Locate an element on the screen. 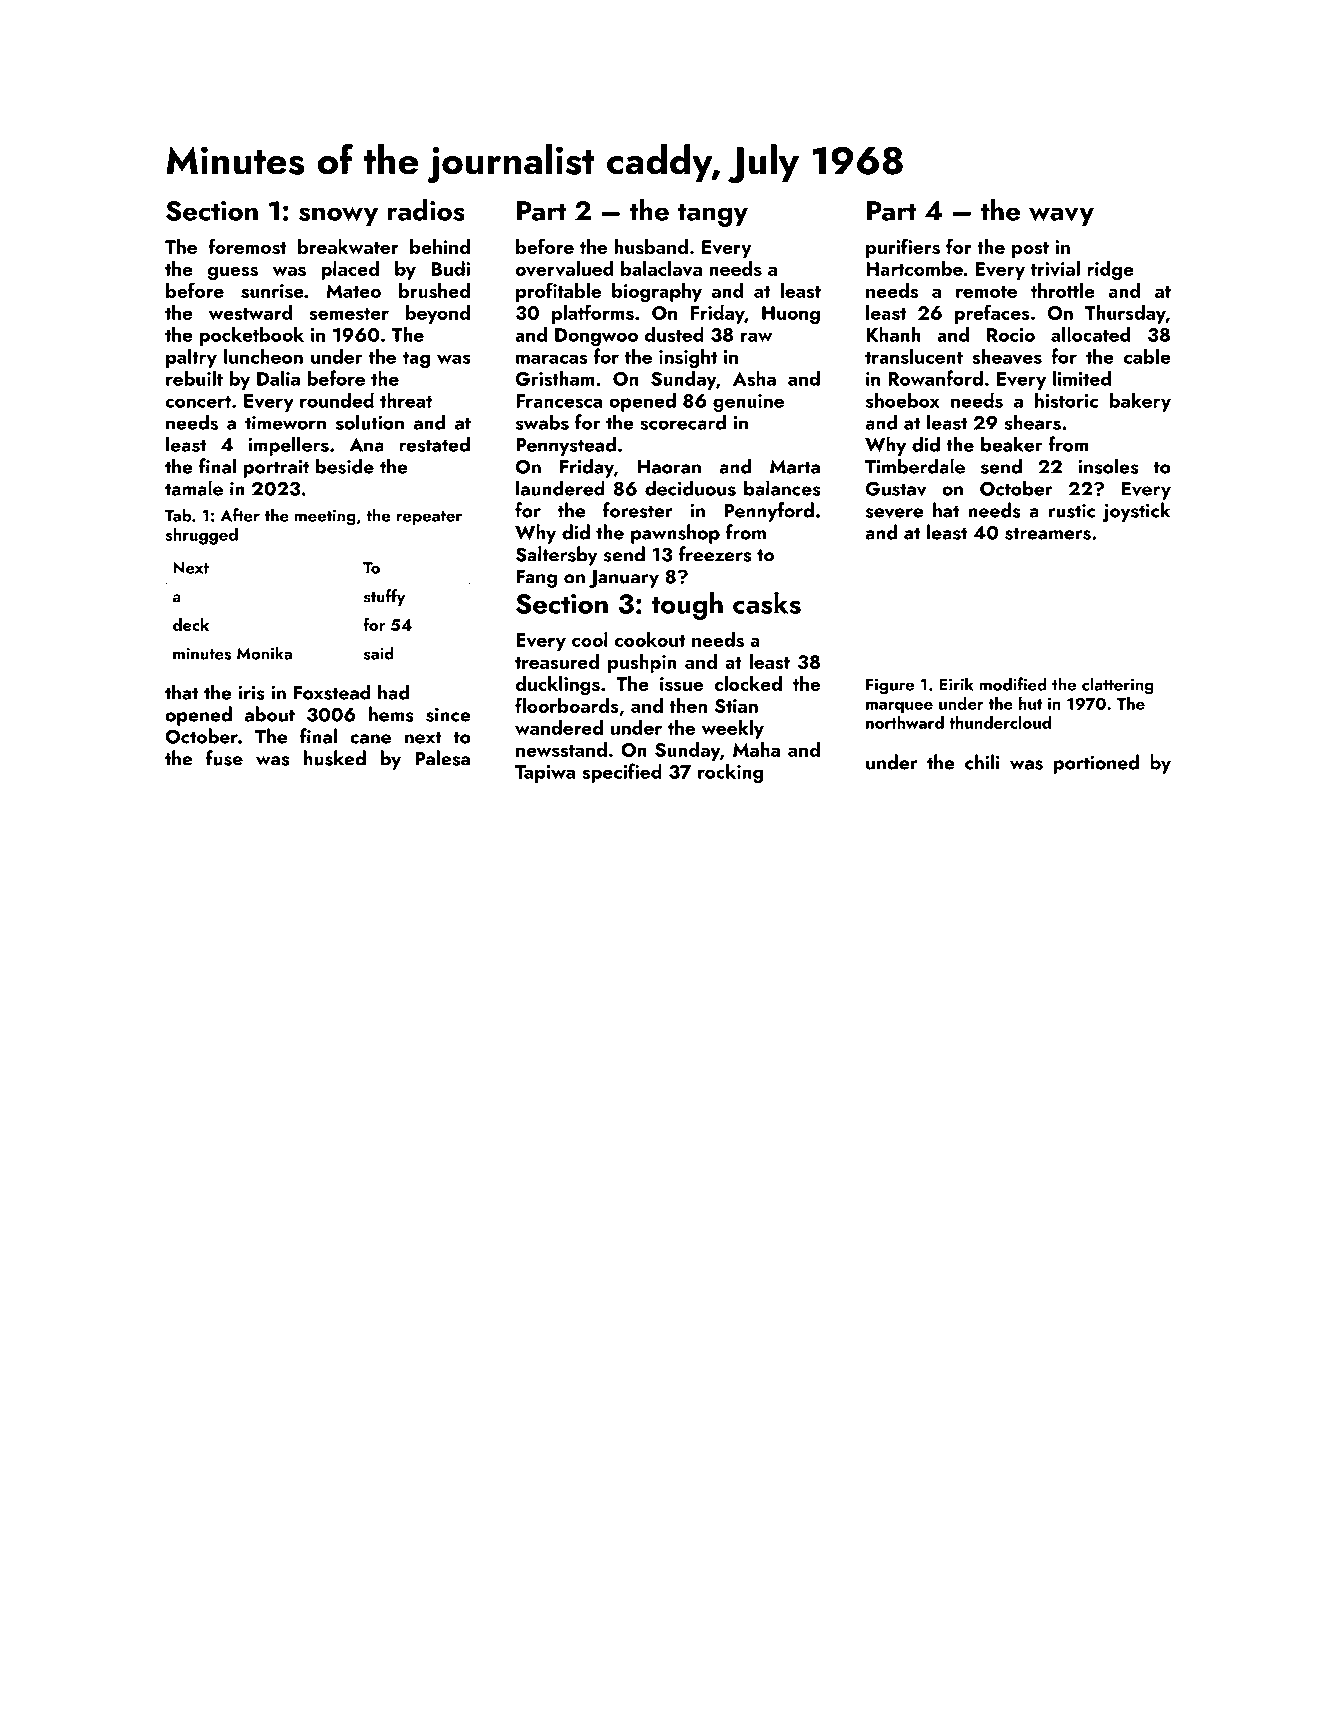  streamers is located at coordinates (1048, 533).
